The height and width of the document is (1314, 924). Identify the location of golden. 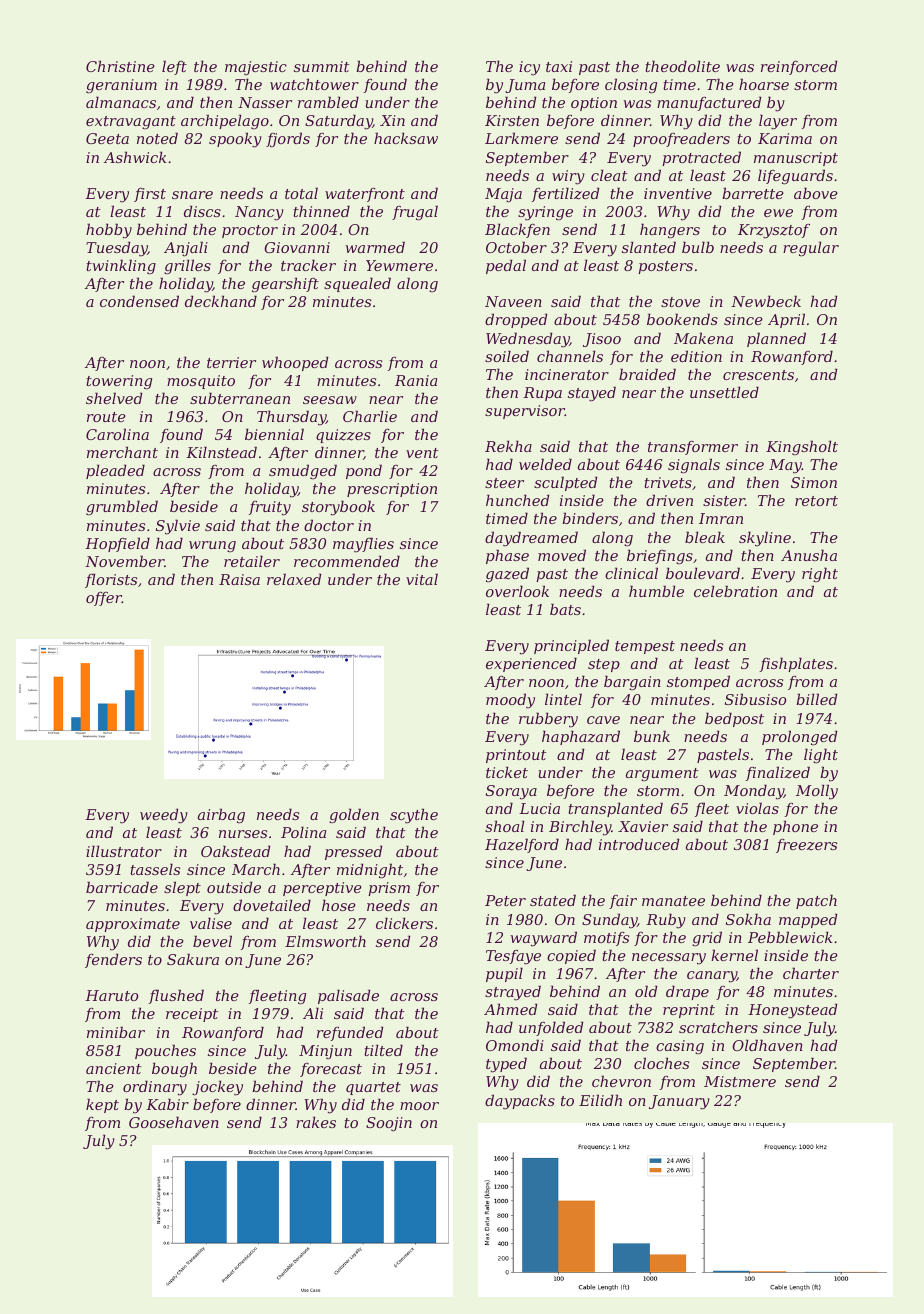
(354, 815).
